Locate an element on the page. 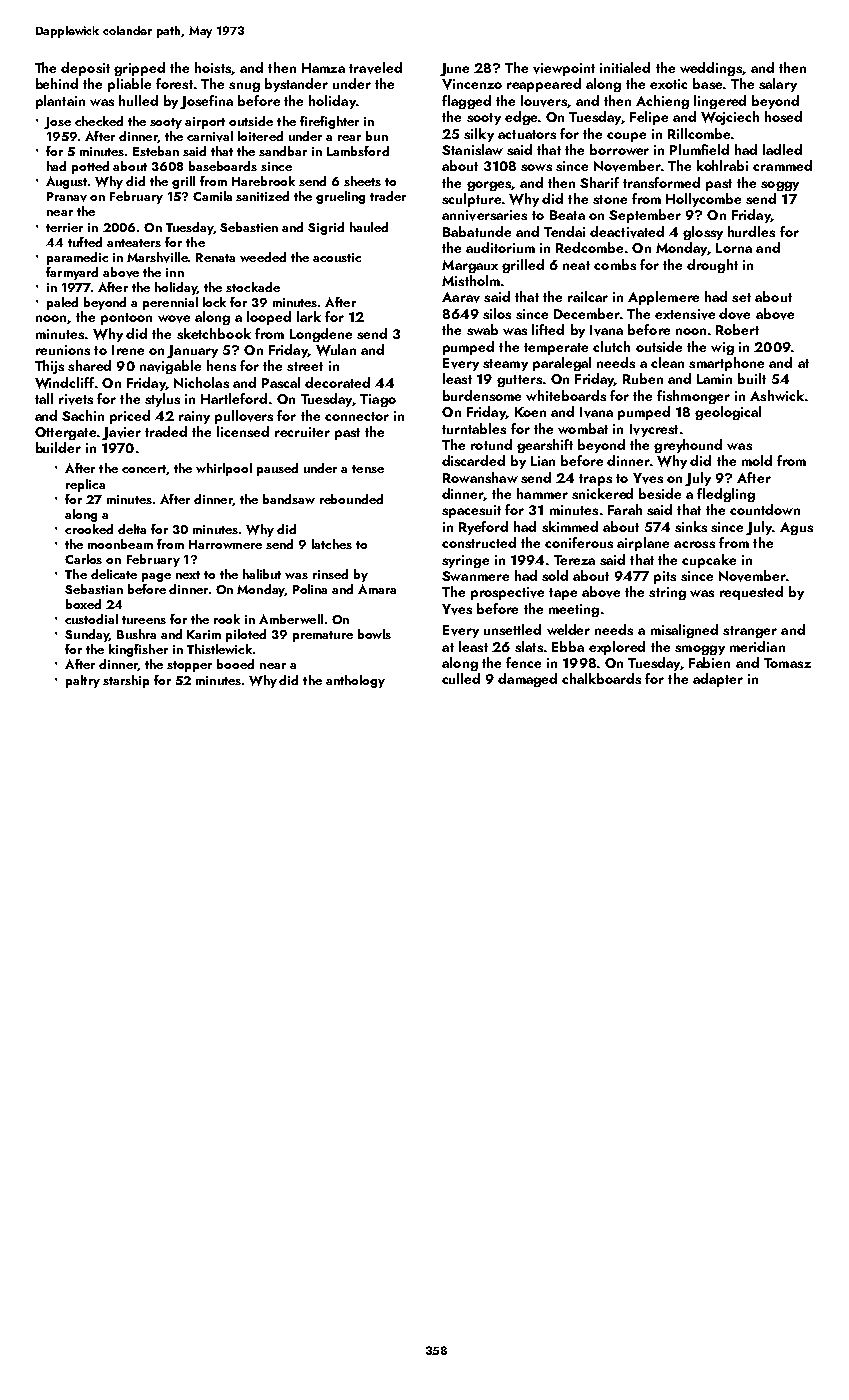  edge is located at coordinates (521, 118).
